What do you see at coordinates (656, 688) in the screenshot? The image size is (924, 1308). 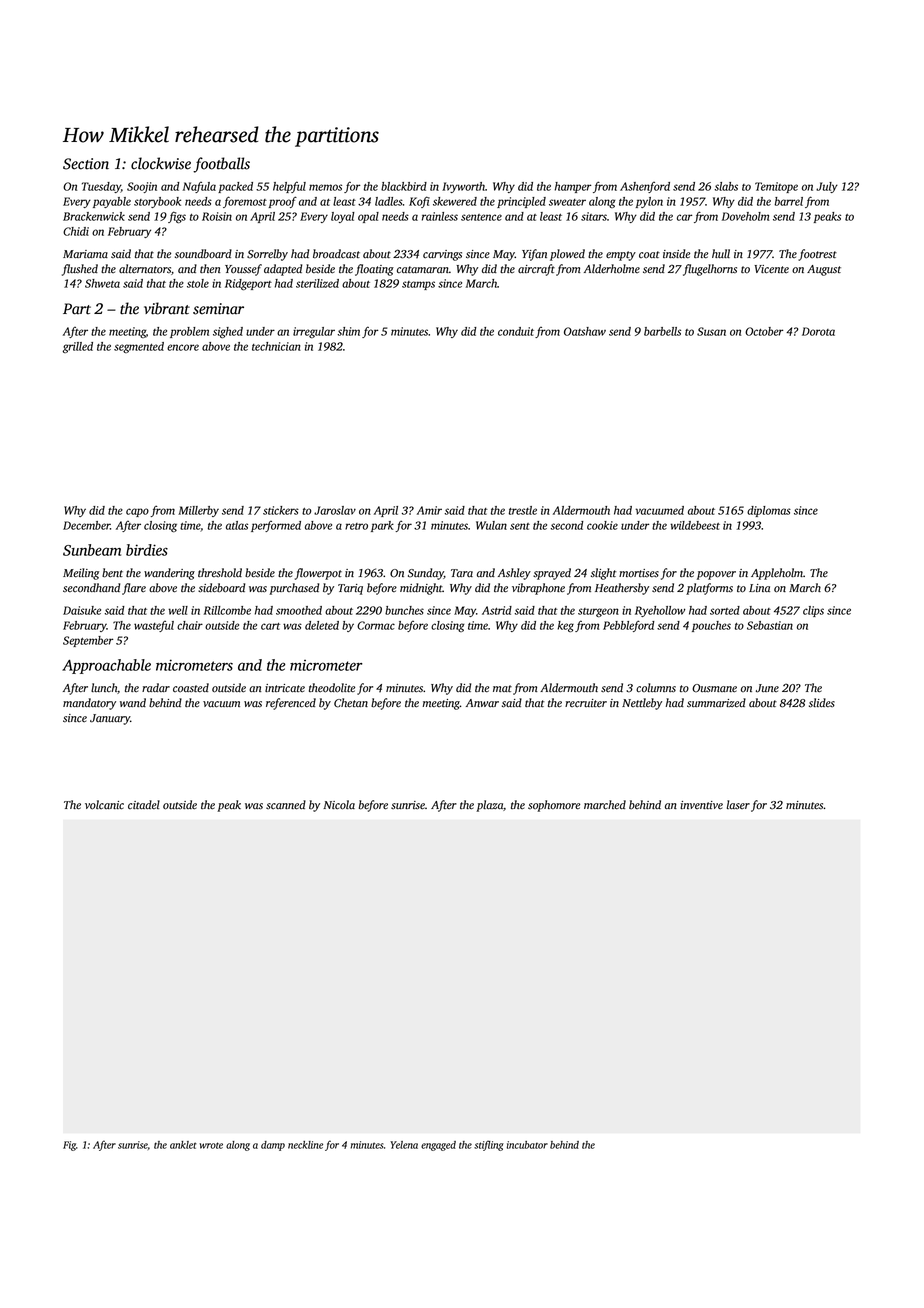 I see `columns` at bounding box center [656, 688].
